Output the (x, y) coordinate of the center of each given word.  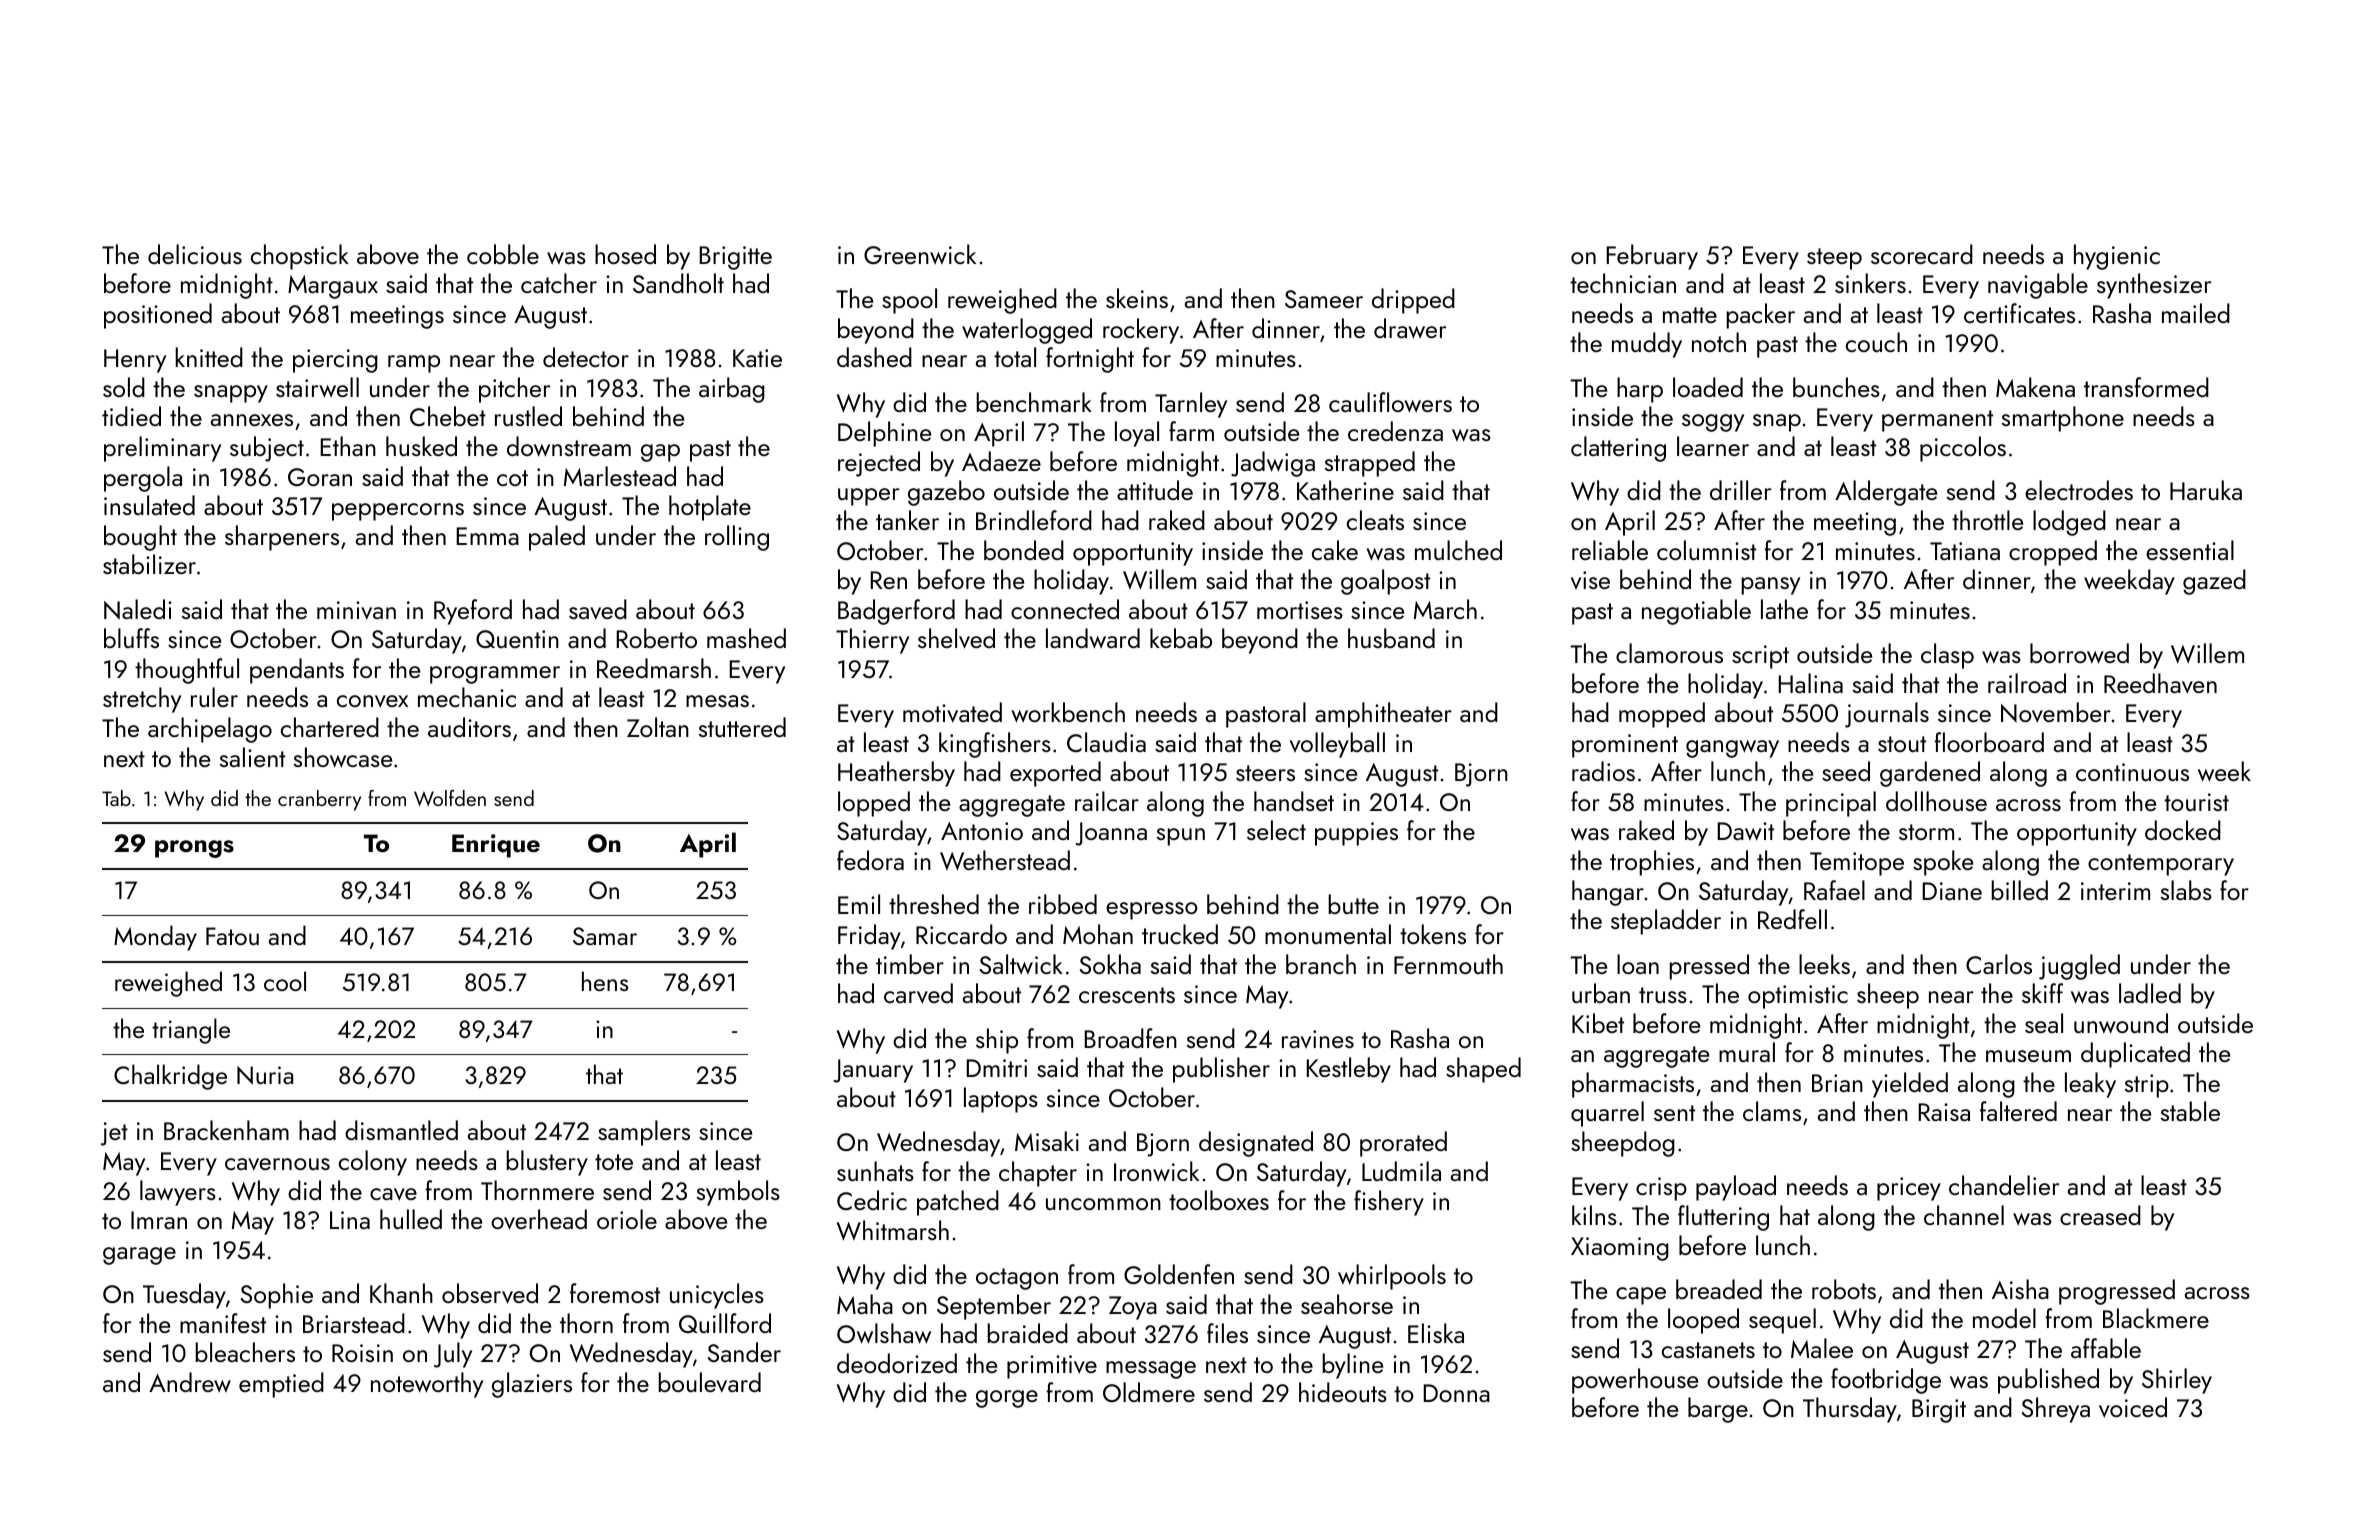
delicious (195, 254)
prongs (194, 849)
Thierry (872, 641)
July (453, 1355)
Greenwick (920, 254)
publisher (1221, 1070)
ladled (2150, 993)
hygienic (2117, 257)
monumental (1328, 934)
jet (114, 1134)
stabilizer (149, 564)
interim (2115, 891)
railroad (2027, 683)
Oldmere (1149, 1392)
